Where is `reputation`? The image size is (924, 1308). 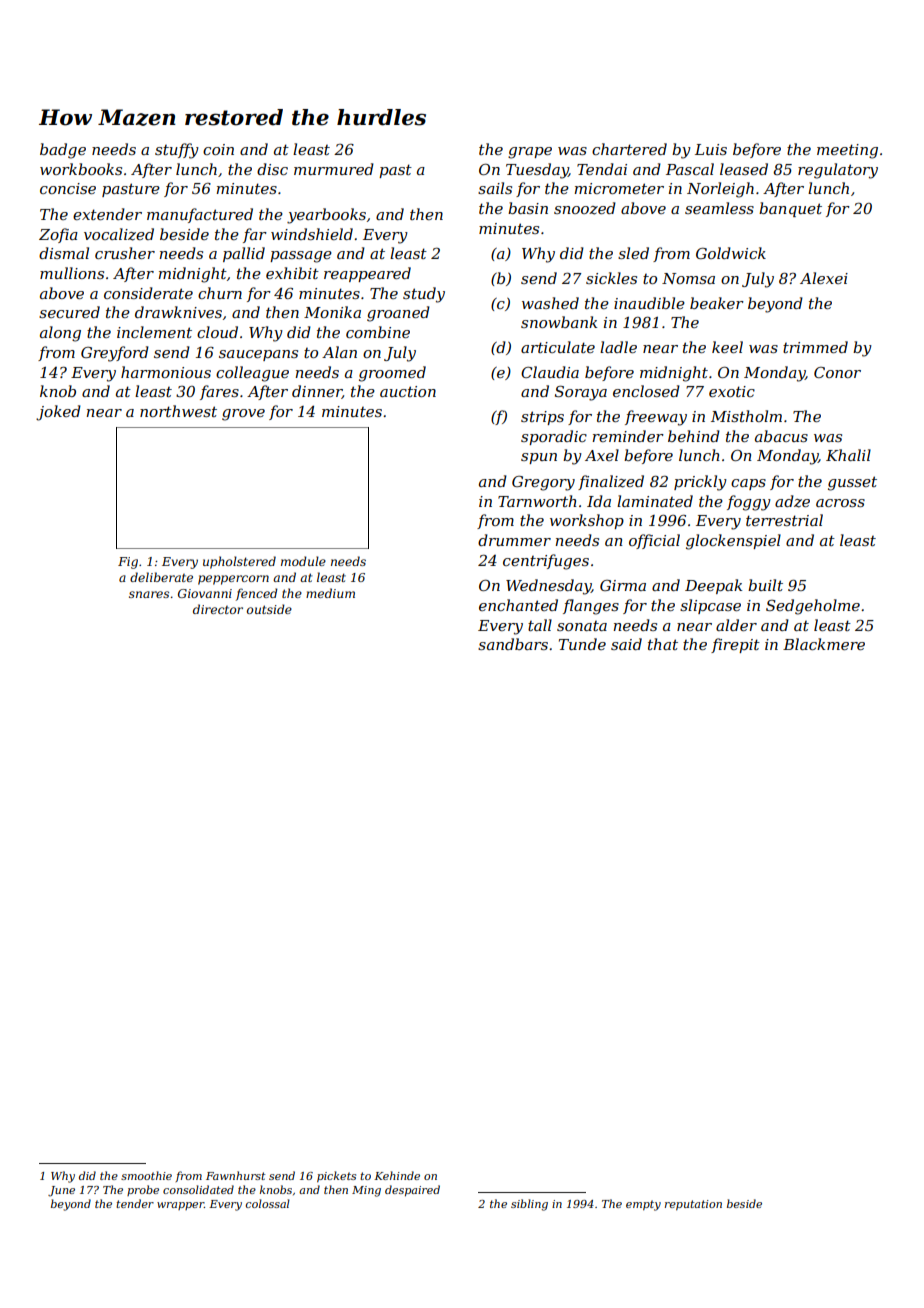 reputation is located at coordinates (693, 1205).
